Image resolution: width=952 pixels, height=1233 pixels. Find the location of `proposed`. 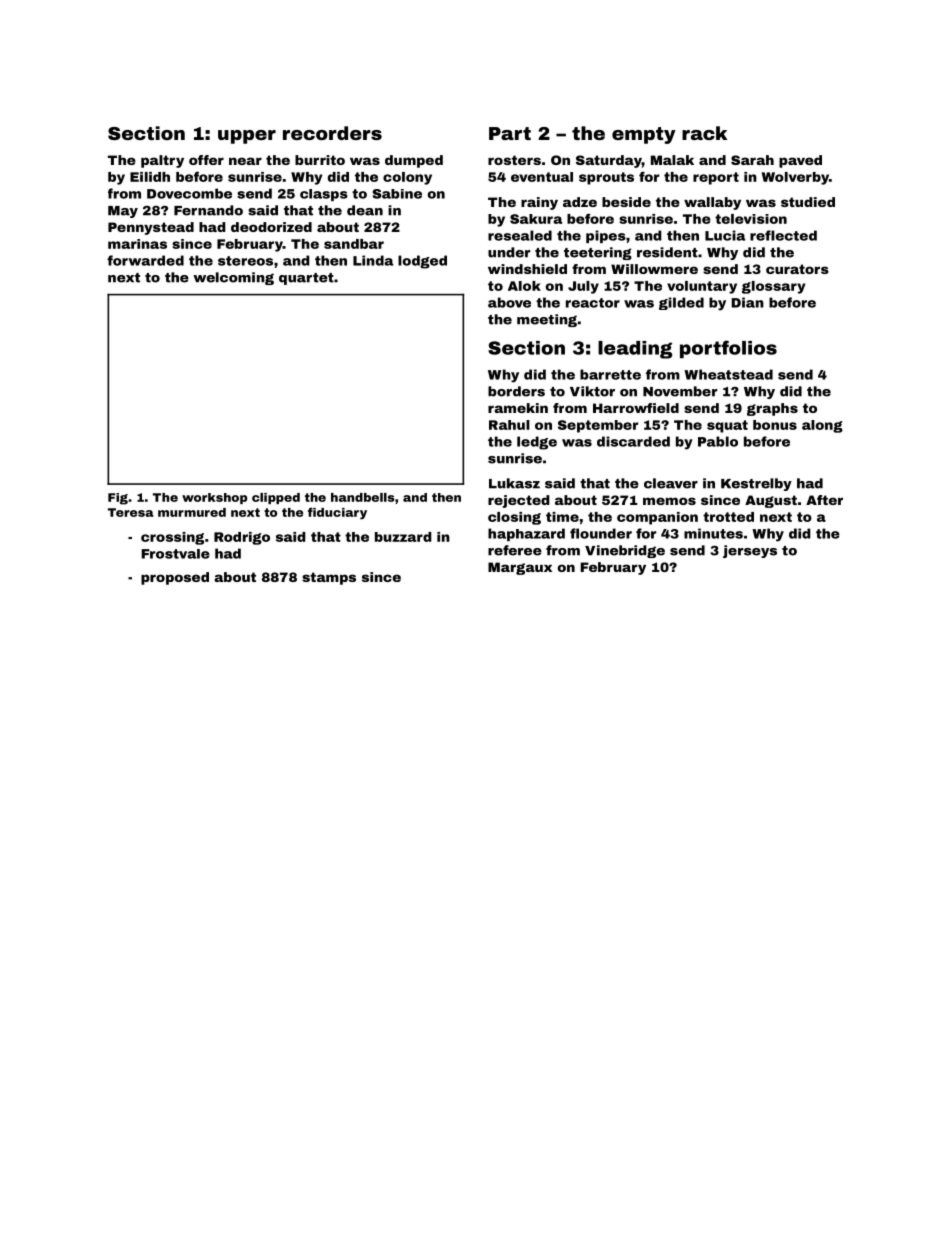

proposed is located at coordinates (175, 578).
